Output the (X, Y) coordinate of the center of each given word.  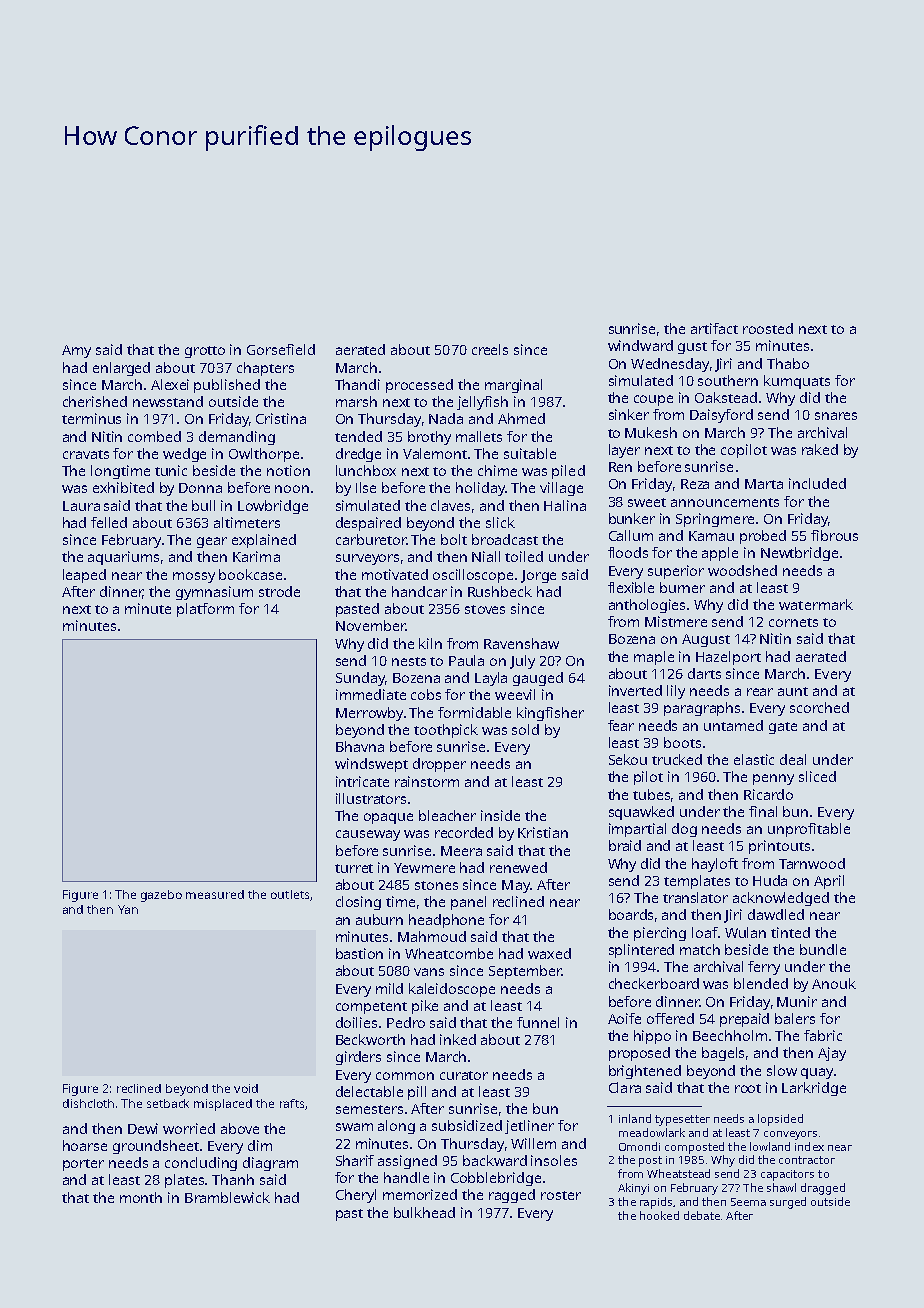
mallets (479, 436)
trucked (677, 759)
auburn (379, 919)
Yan (128, 909)
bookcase (250, 574)
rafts (292, 1103)
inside (500, 815)
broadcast (505, 539)
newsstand (168, 401)
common (405, 1076)
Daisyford (721, 416)
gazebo (161, 896)
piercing (660, 934)
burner (682, 587)
